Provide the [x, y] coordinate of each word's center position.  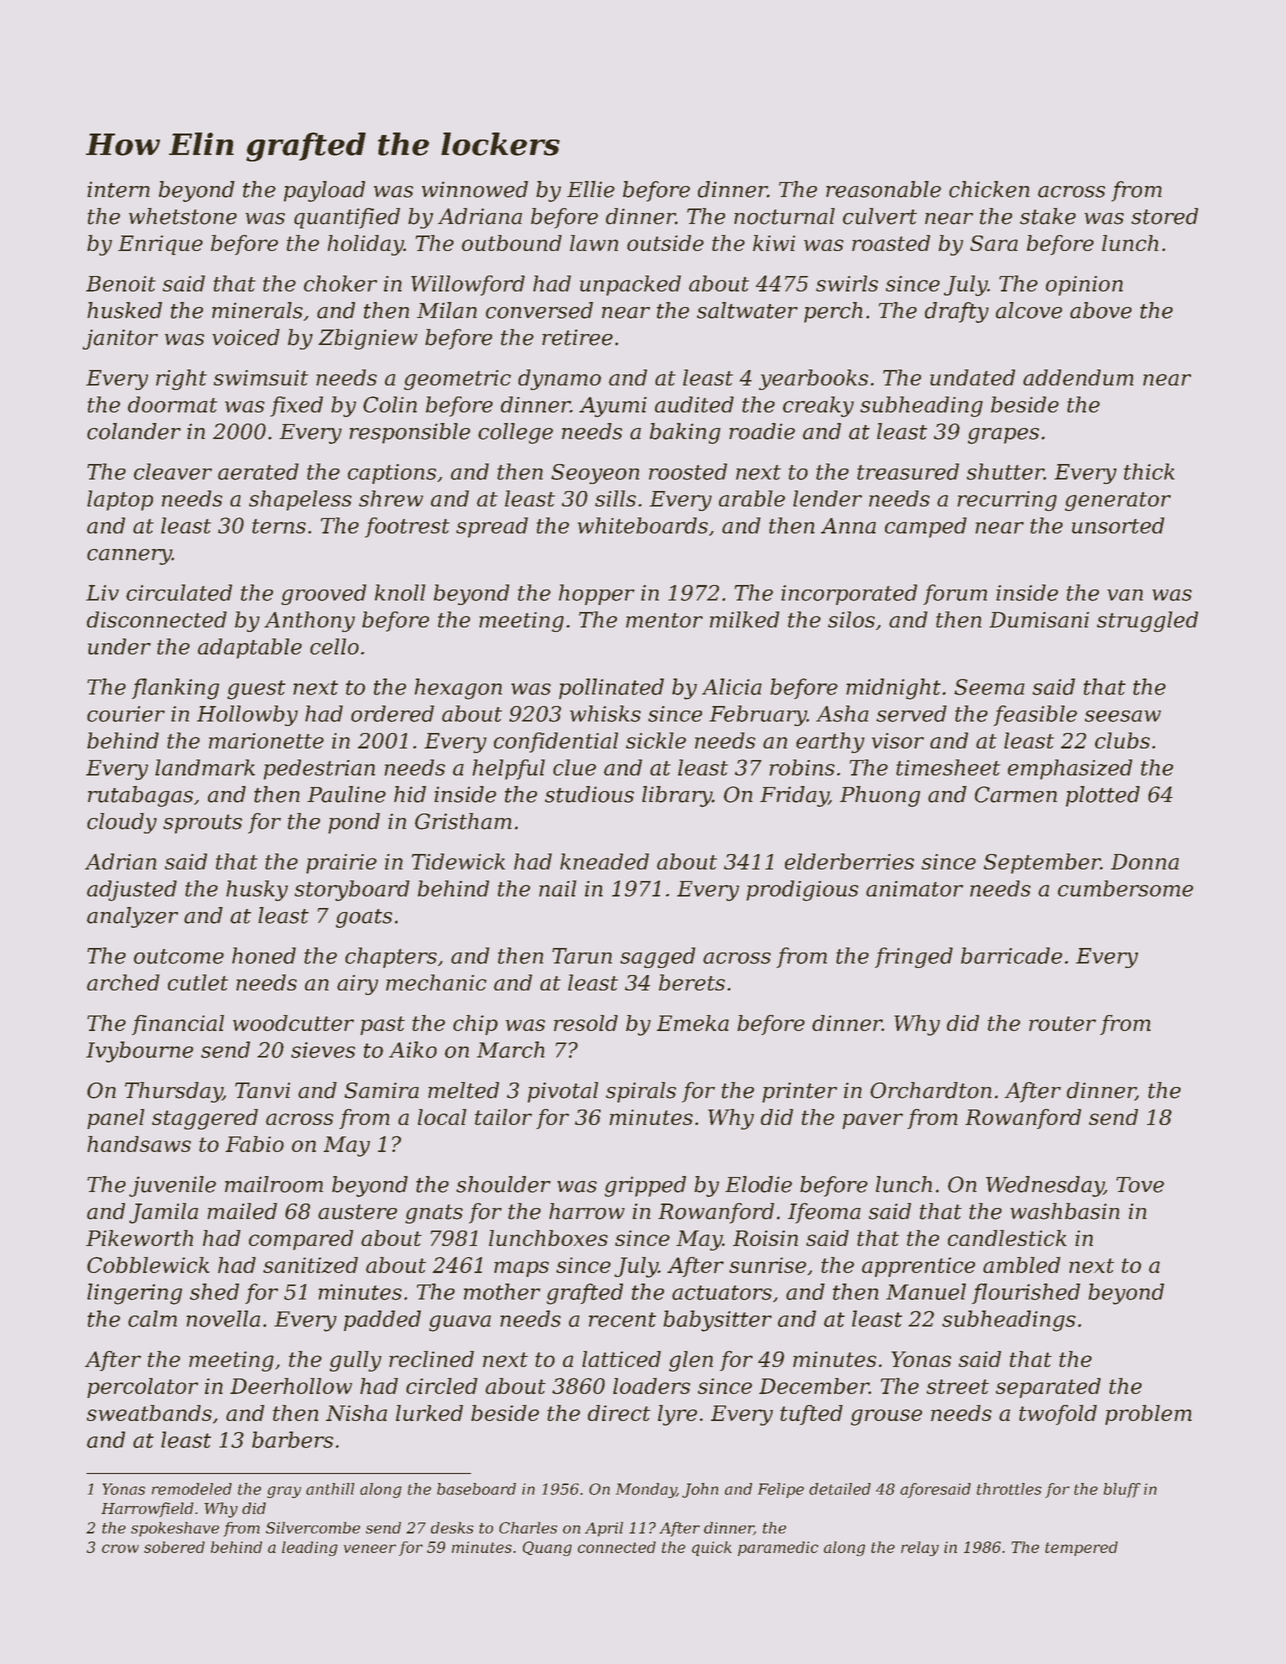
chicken [989, 189]
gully [356, 1361]
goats [364, 918]
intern [118, 189]
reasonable [883, 189]
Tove [1140, 1185]
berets [692, 982]
